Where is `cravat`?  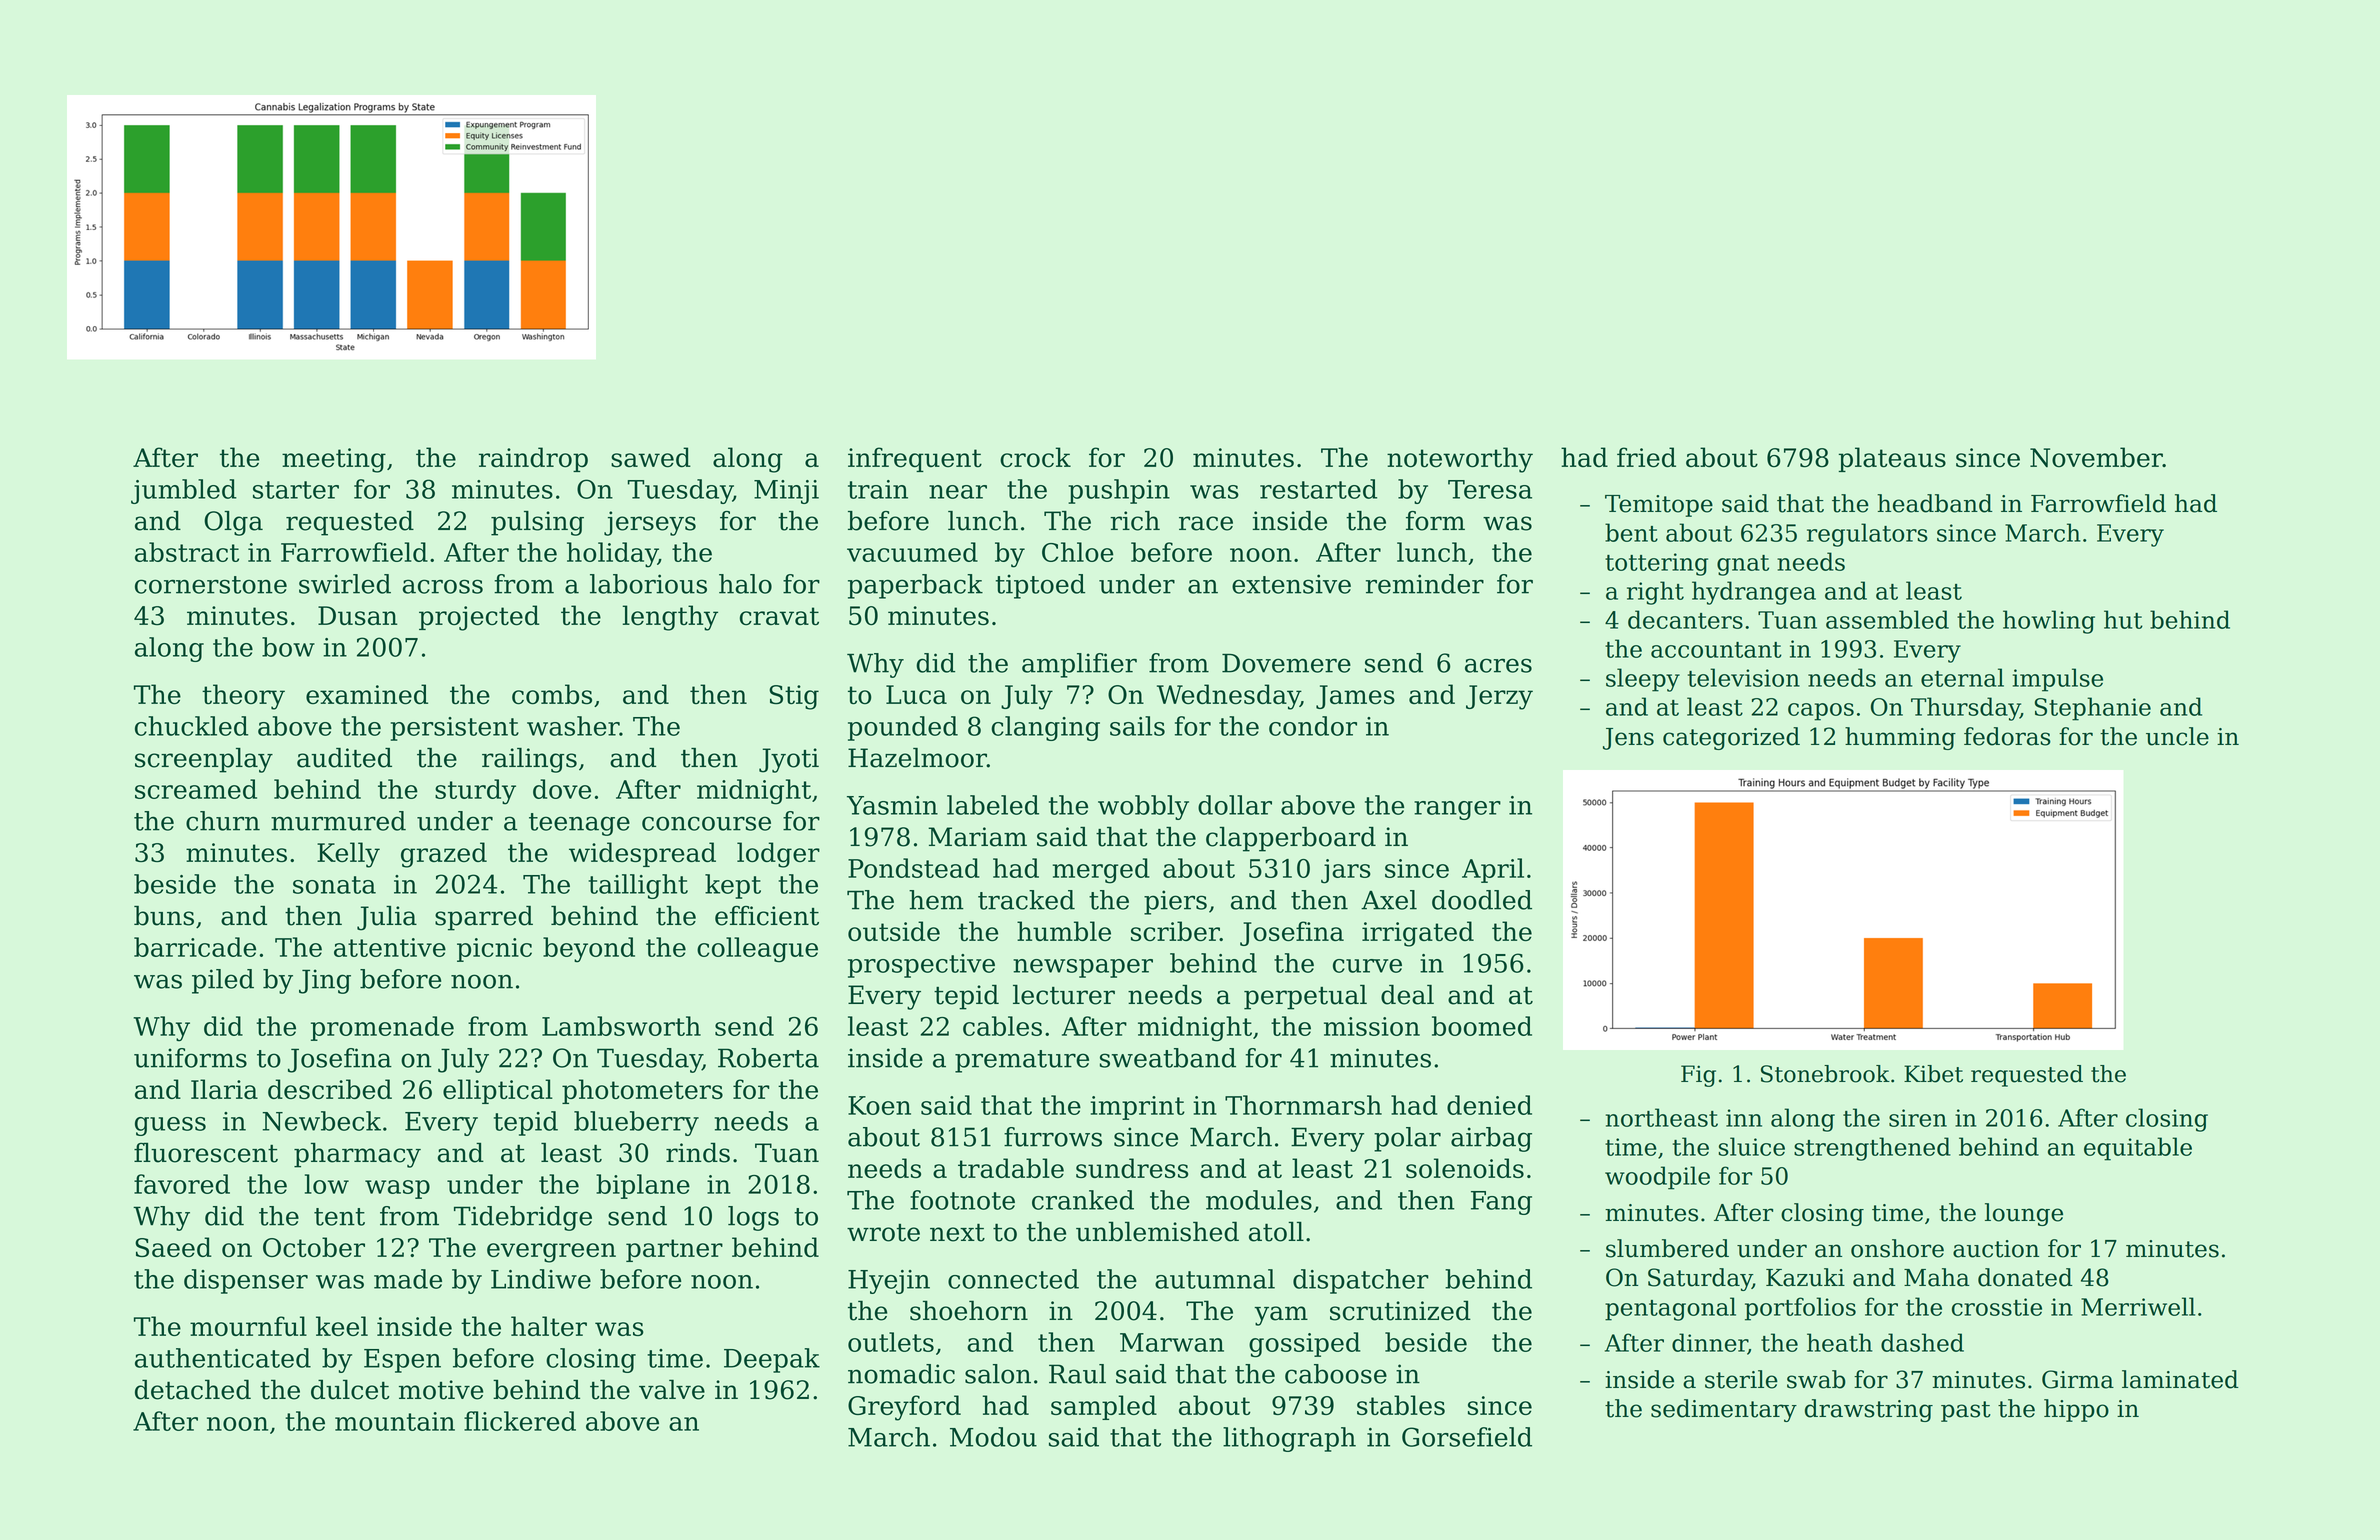 cravat is located at coordinates (779, 616).
